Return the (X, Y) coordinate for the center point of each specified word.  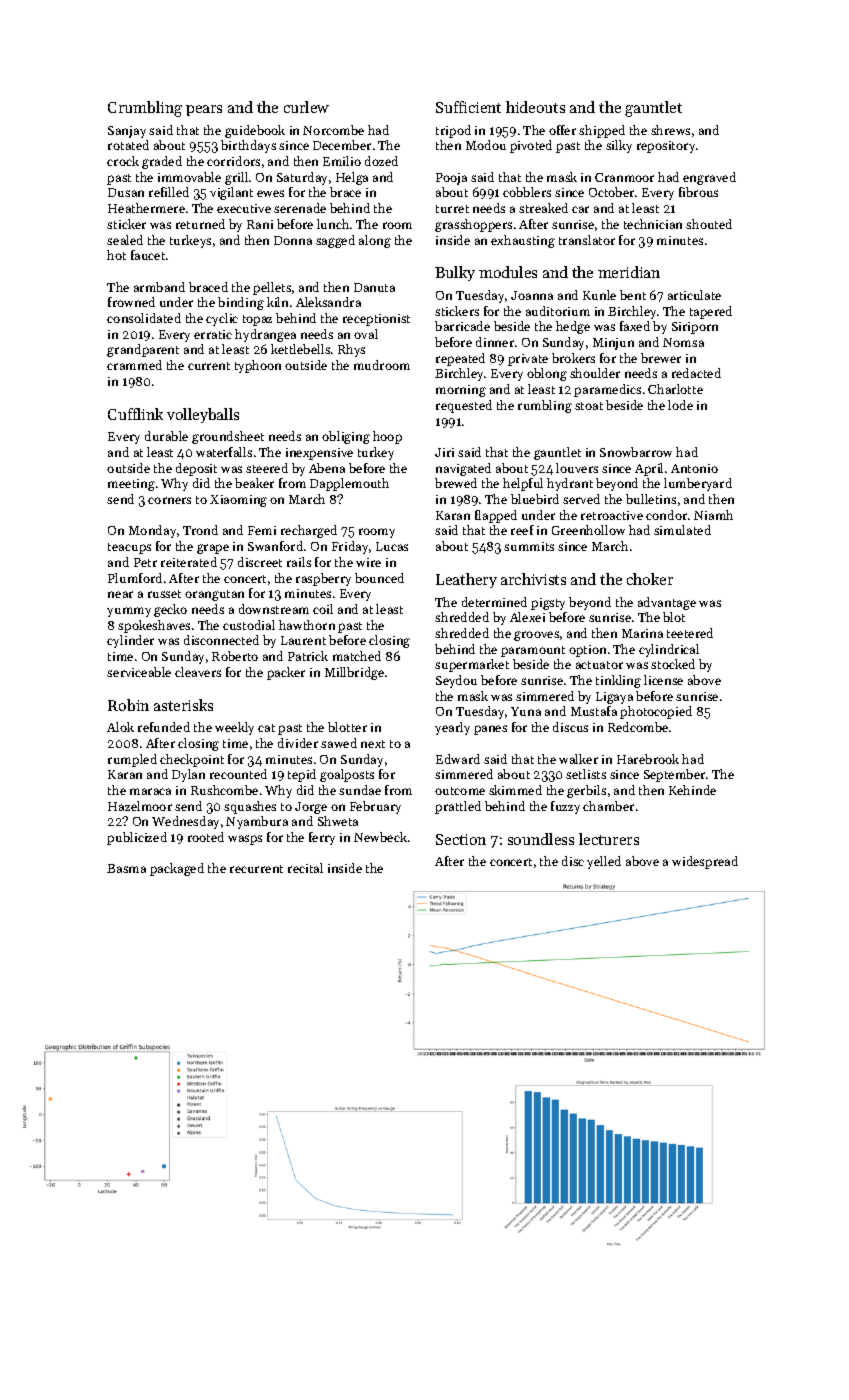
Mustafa (594, 711)
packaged (177, 869)
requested (464, 406)
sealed (125, 240)
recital (305, 868)
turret (452, 209)
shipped (602, 131)
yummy (129, 612)
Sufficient (468, 107)
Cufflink (135, 414)
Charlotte (675, 389)
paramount (533, 651)
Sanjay (127, 132)
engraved (709, 178)
